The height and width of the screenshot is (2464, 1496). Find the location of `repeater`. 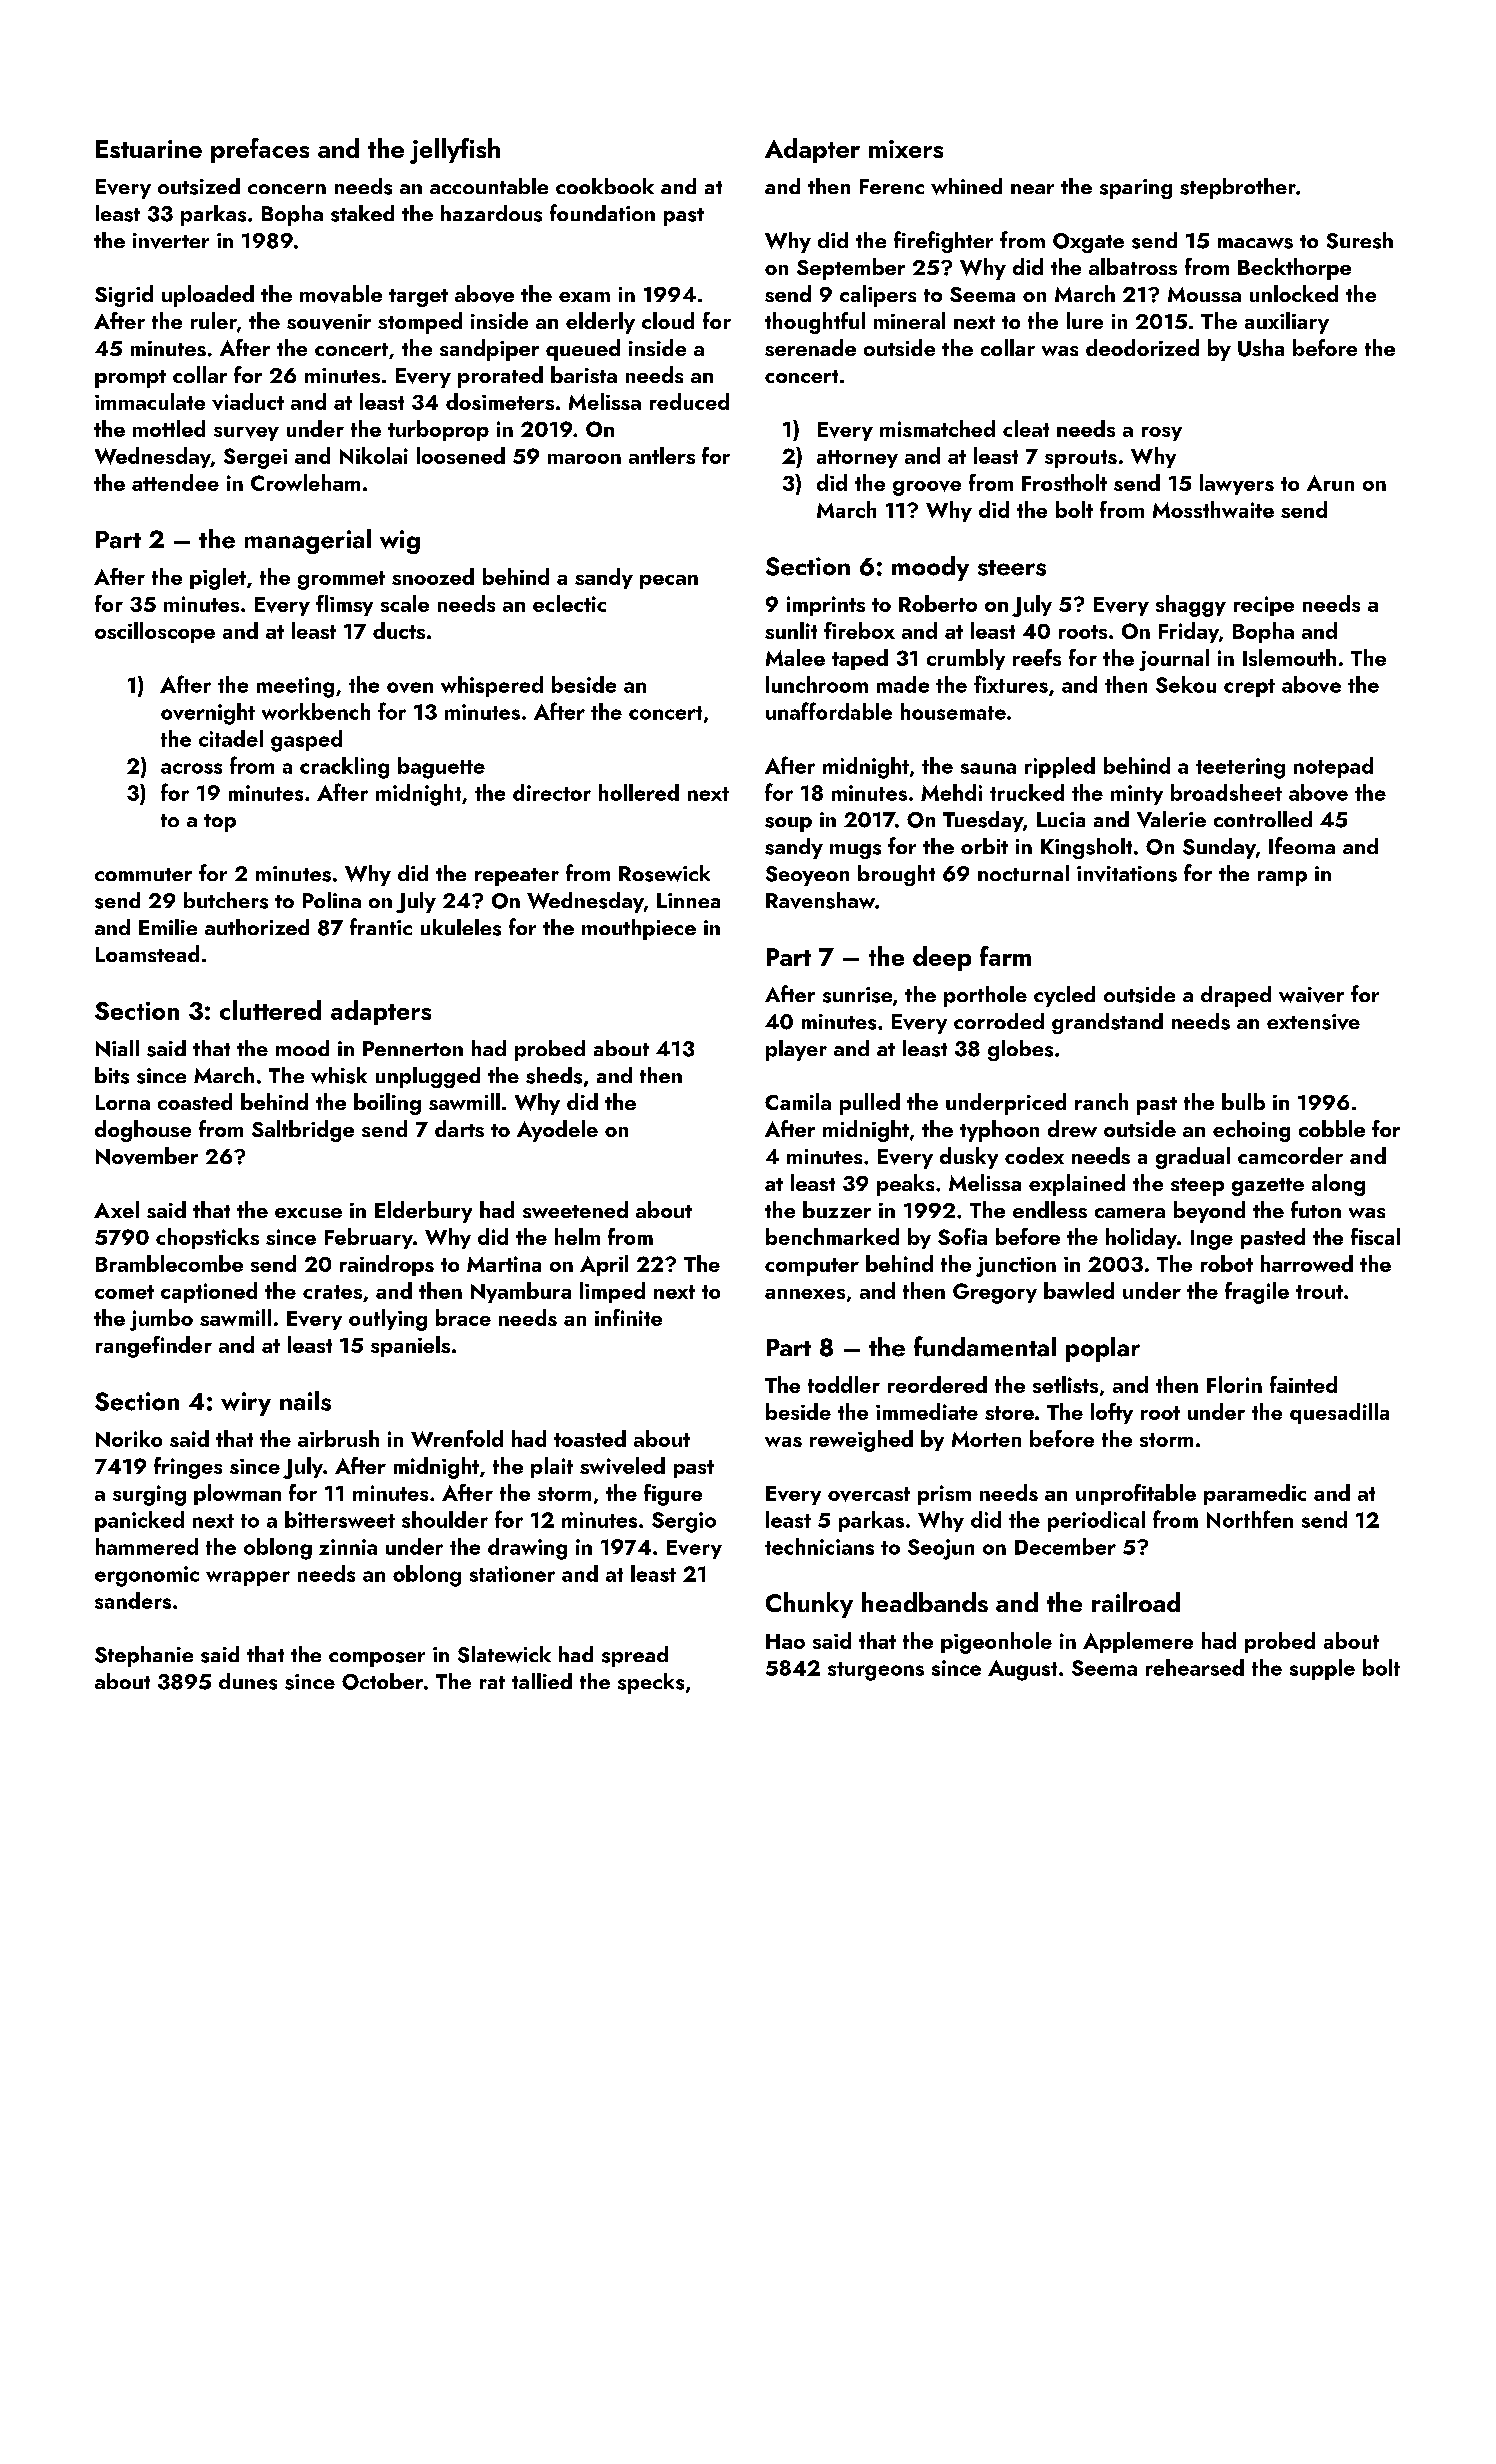

repeater is located at coordinates (517, 877).
